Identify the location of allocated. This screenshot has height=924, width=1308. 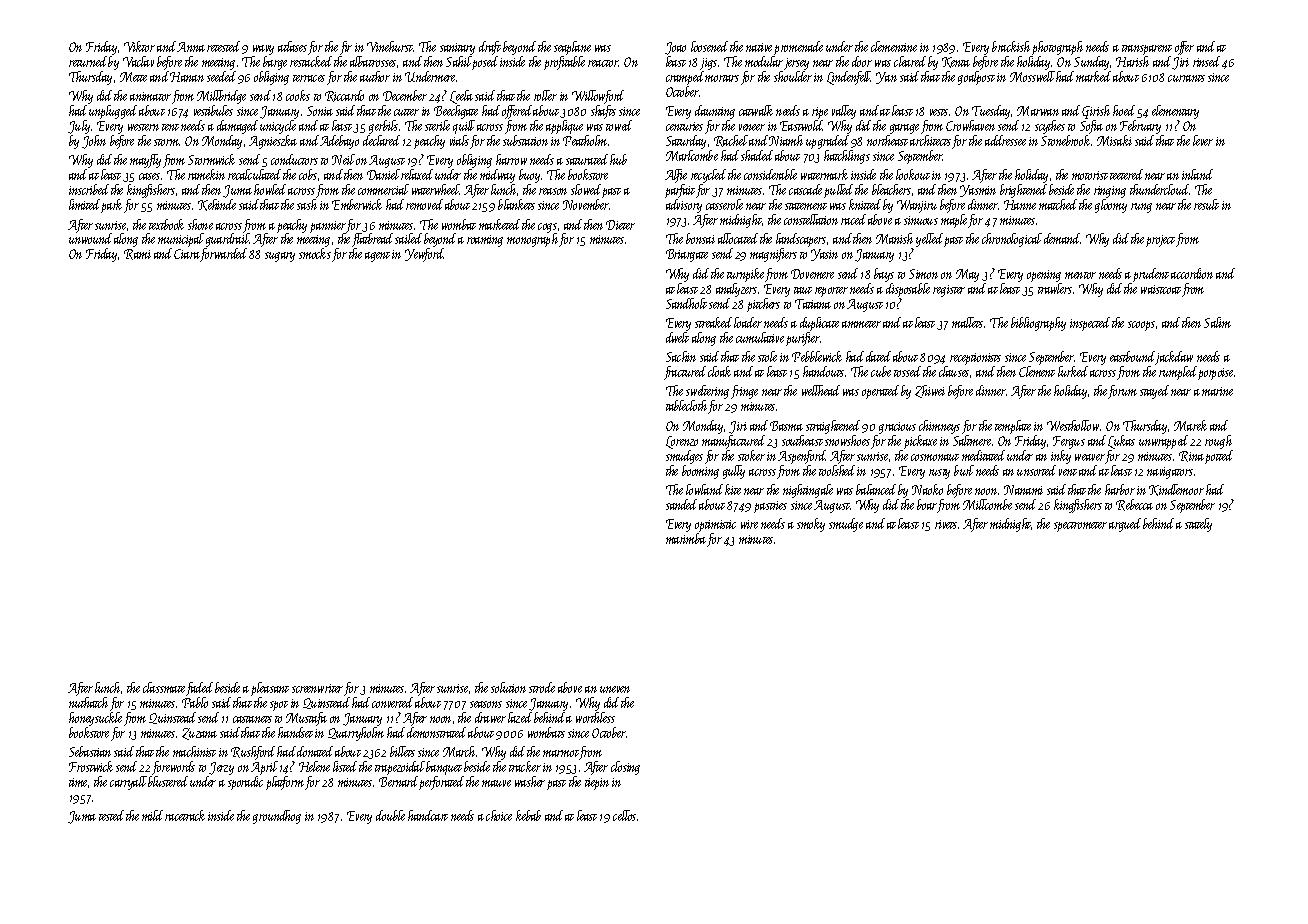
(738, 238).
